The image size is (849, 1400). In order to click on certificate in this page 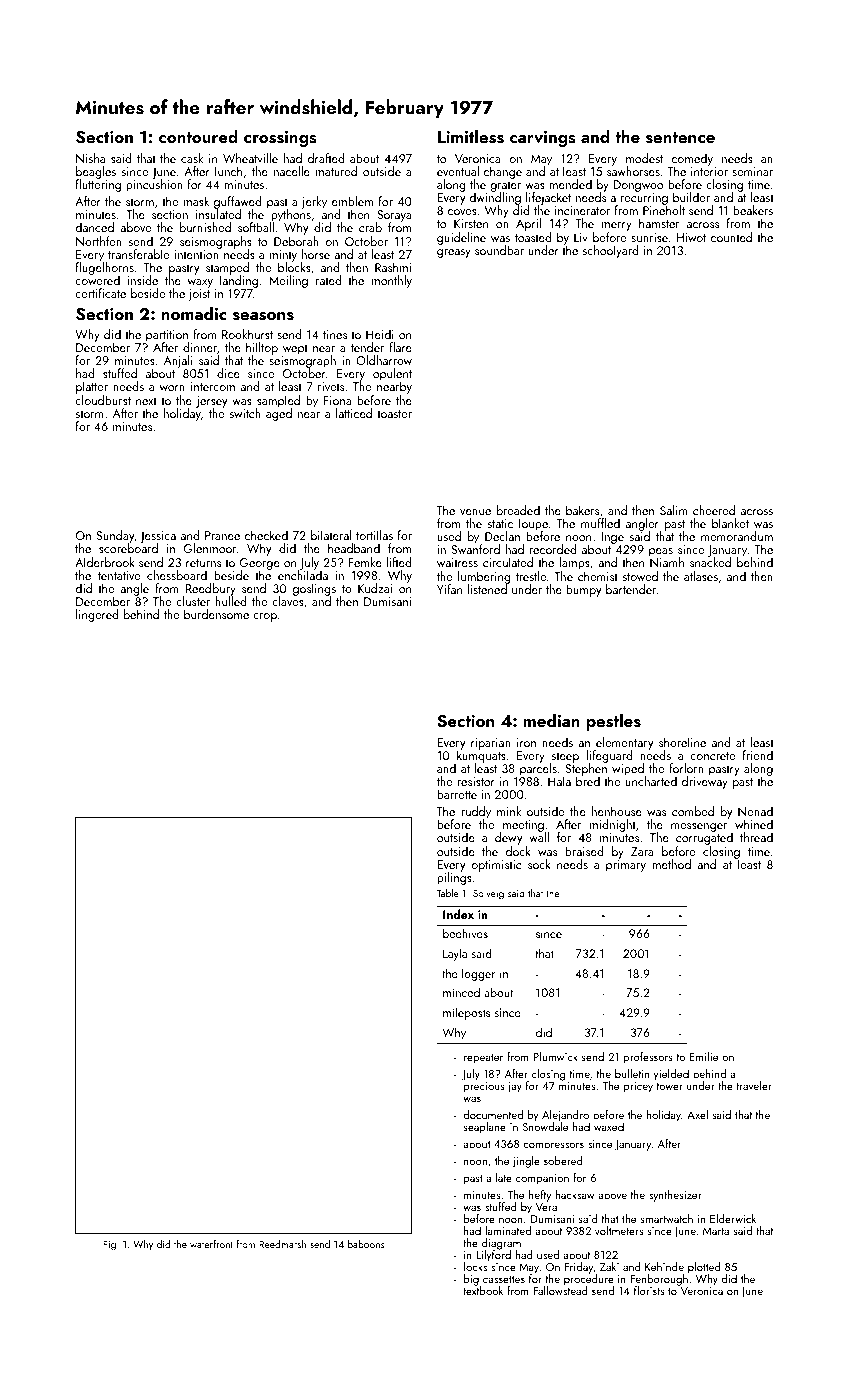, I will do `click(100, 293)`.
